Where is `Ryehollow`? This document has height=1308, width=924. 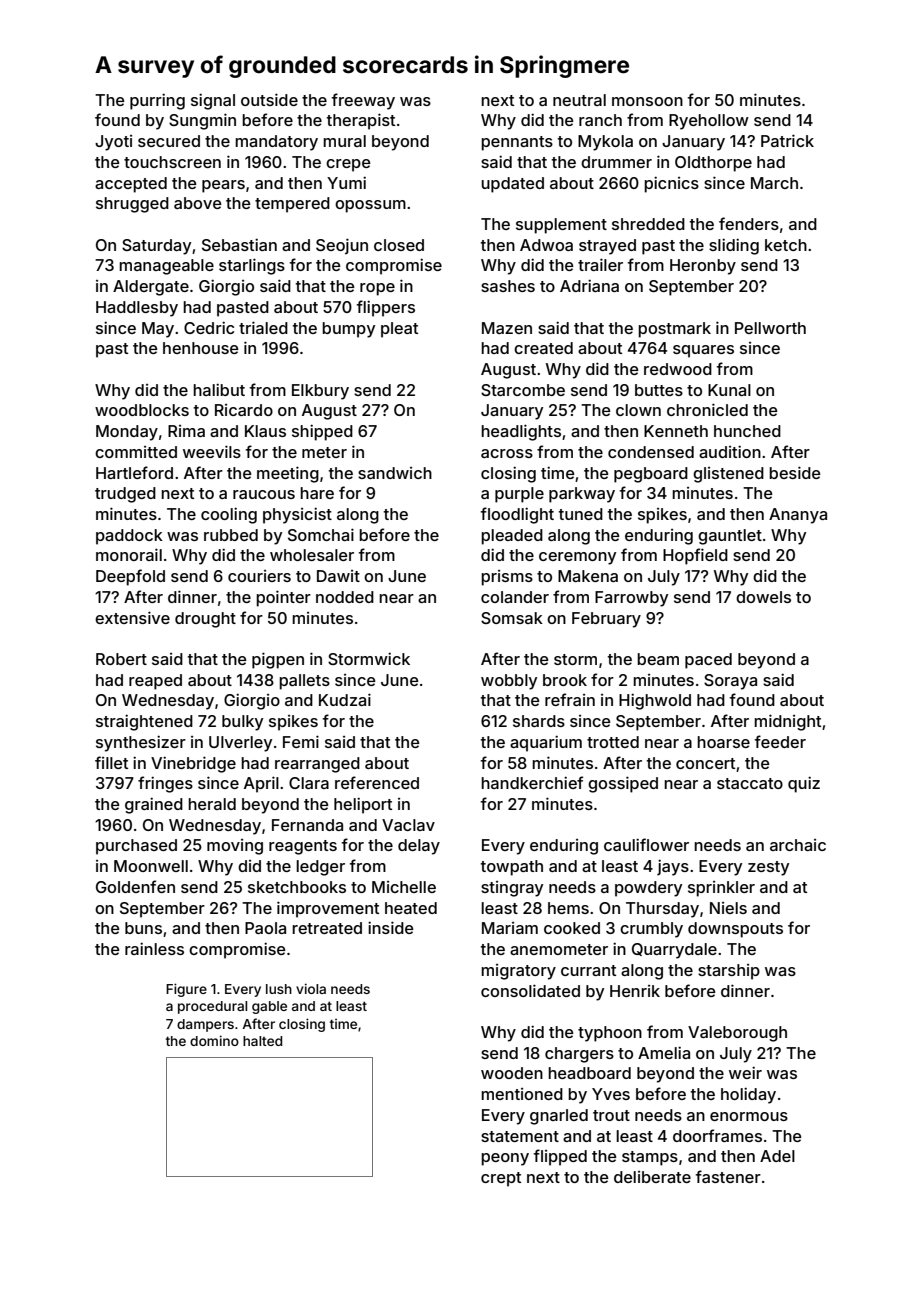
Ryehollow is located at coordinates (709, 122).
